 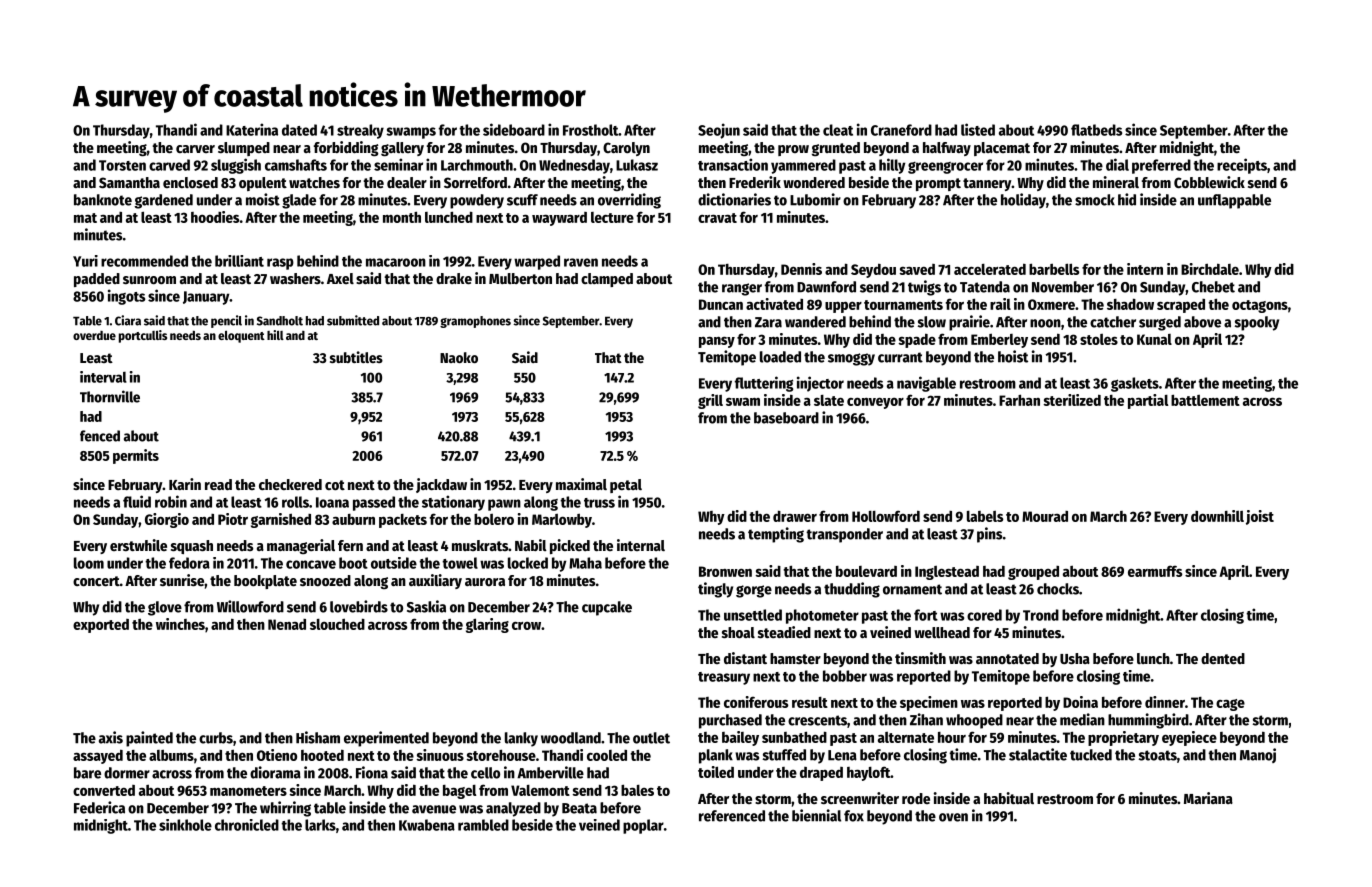 What do you see at coordinates (903, 305) in the screenshot?
I see `tournaments` at bounding box center [903, 305].
